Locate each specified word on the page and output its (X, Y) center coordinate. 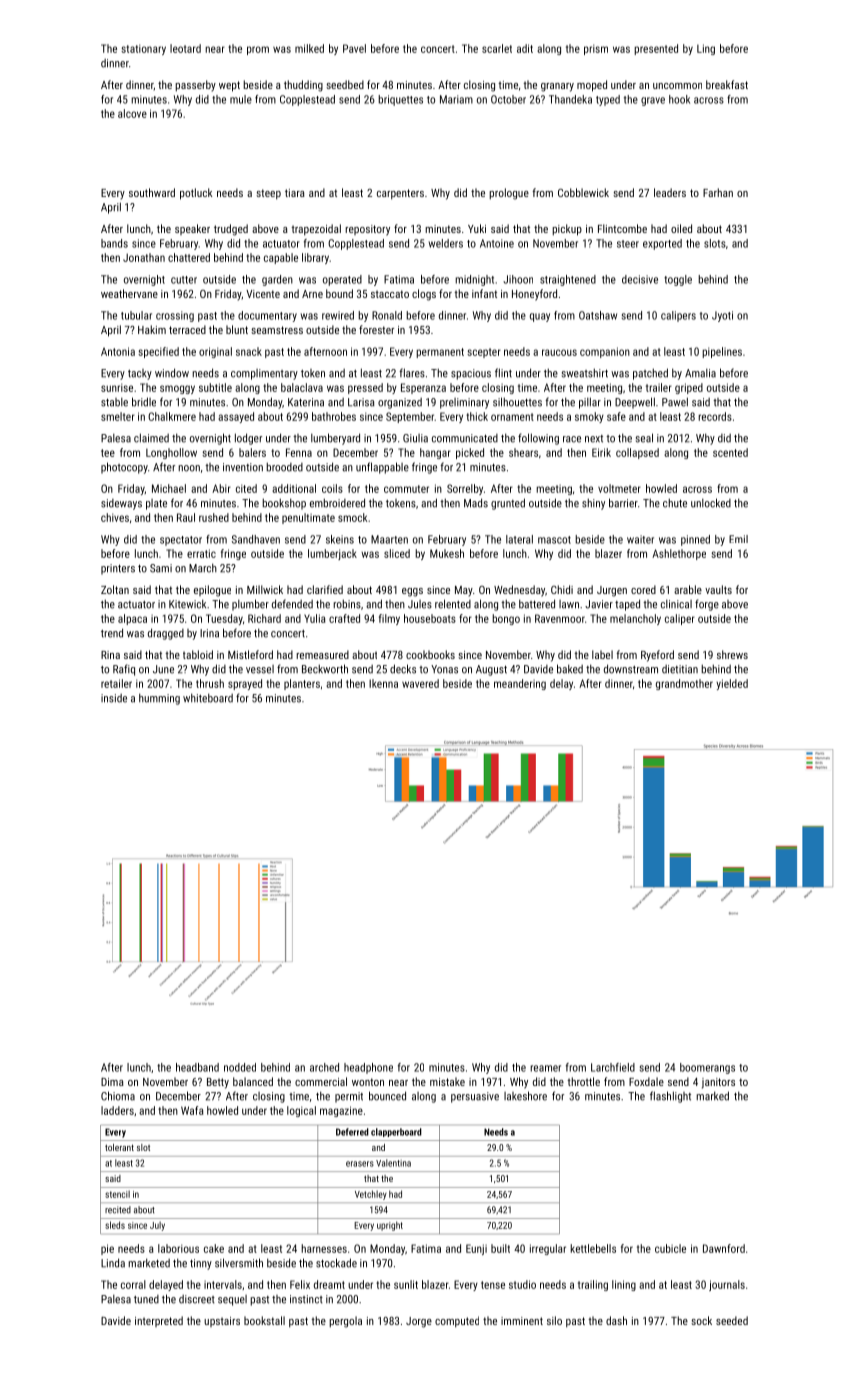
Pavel (354, 48)
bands (114, 243)
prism (596, 49)
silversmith (239, 1263)
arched (324, 1067)
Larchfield (613, 1067)
